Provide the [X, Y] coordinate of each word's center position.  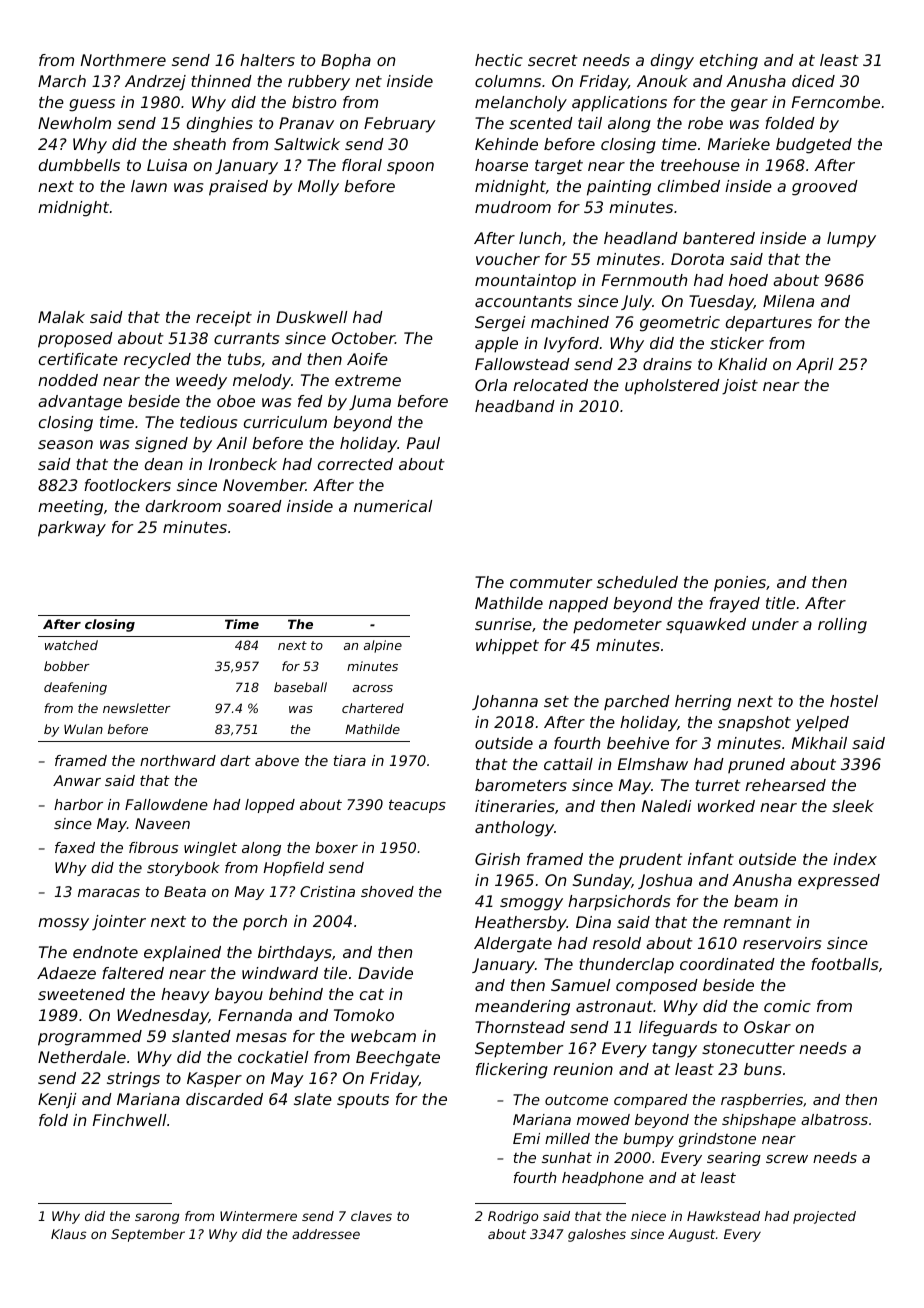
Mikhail [819, 743]
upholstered [672, 386]
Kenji [57, 1101]
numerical [393, 506]
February [400, 125]
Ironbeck [243, 464]
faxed [75, 847]
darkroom [183, 506]
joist [740, 387]
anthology [514, 829]
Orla [491, 385]
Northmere [123, 60]
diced [813, 81]
